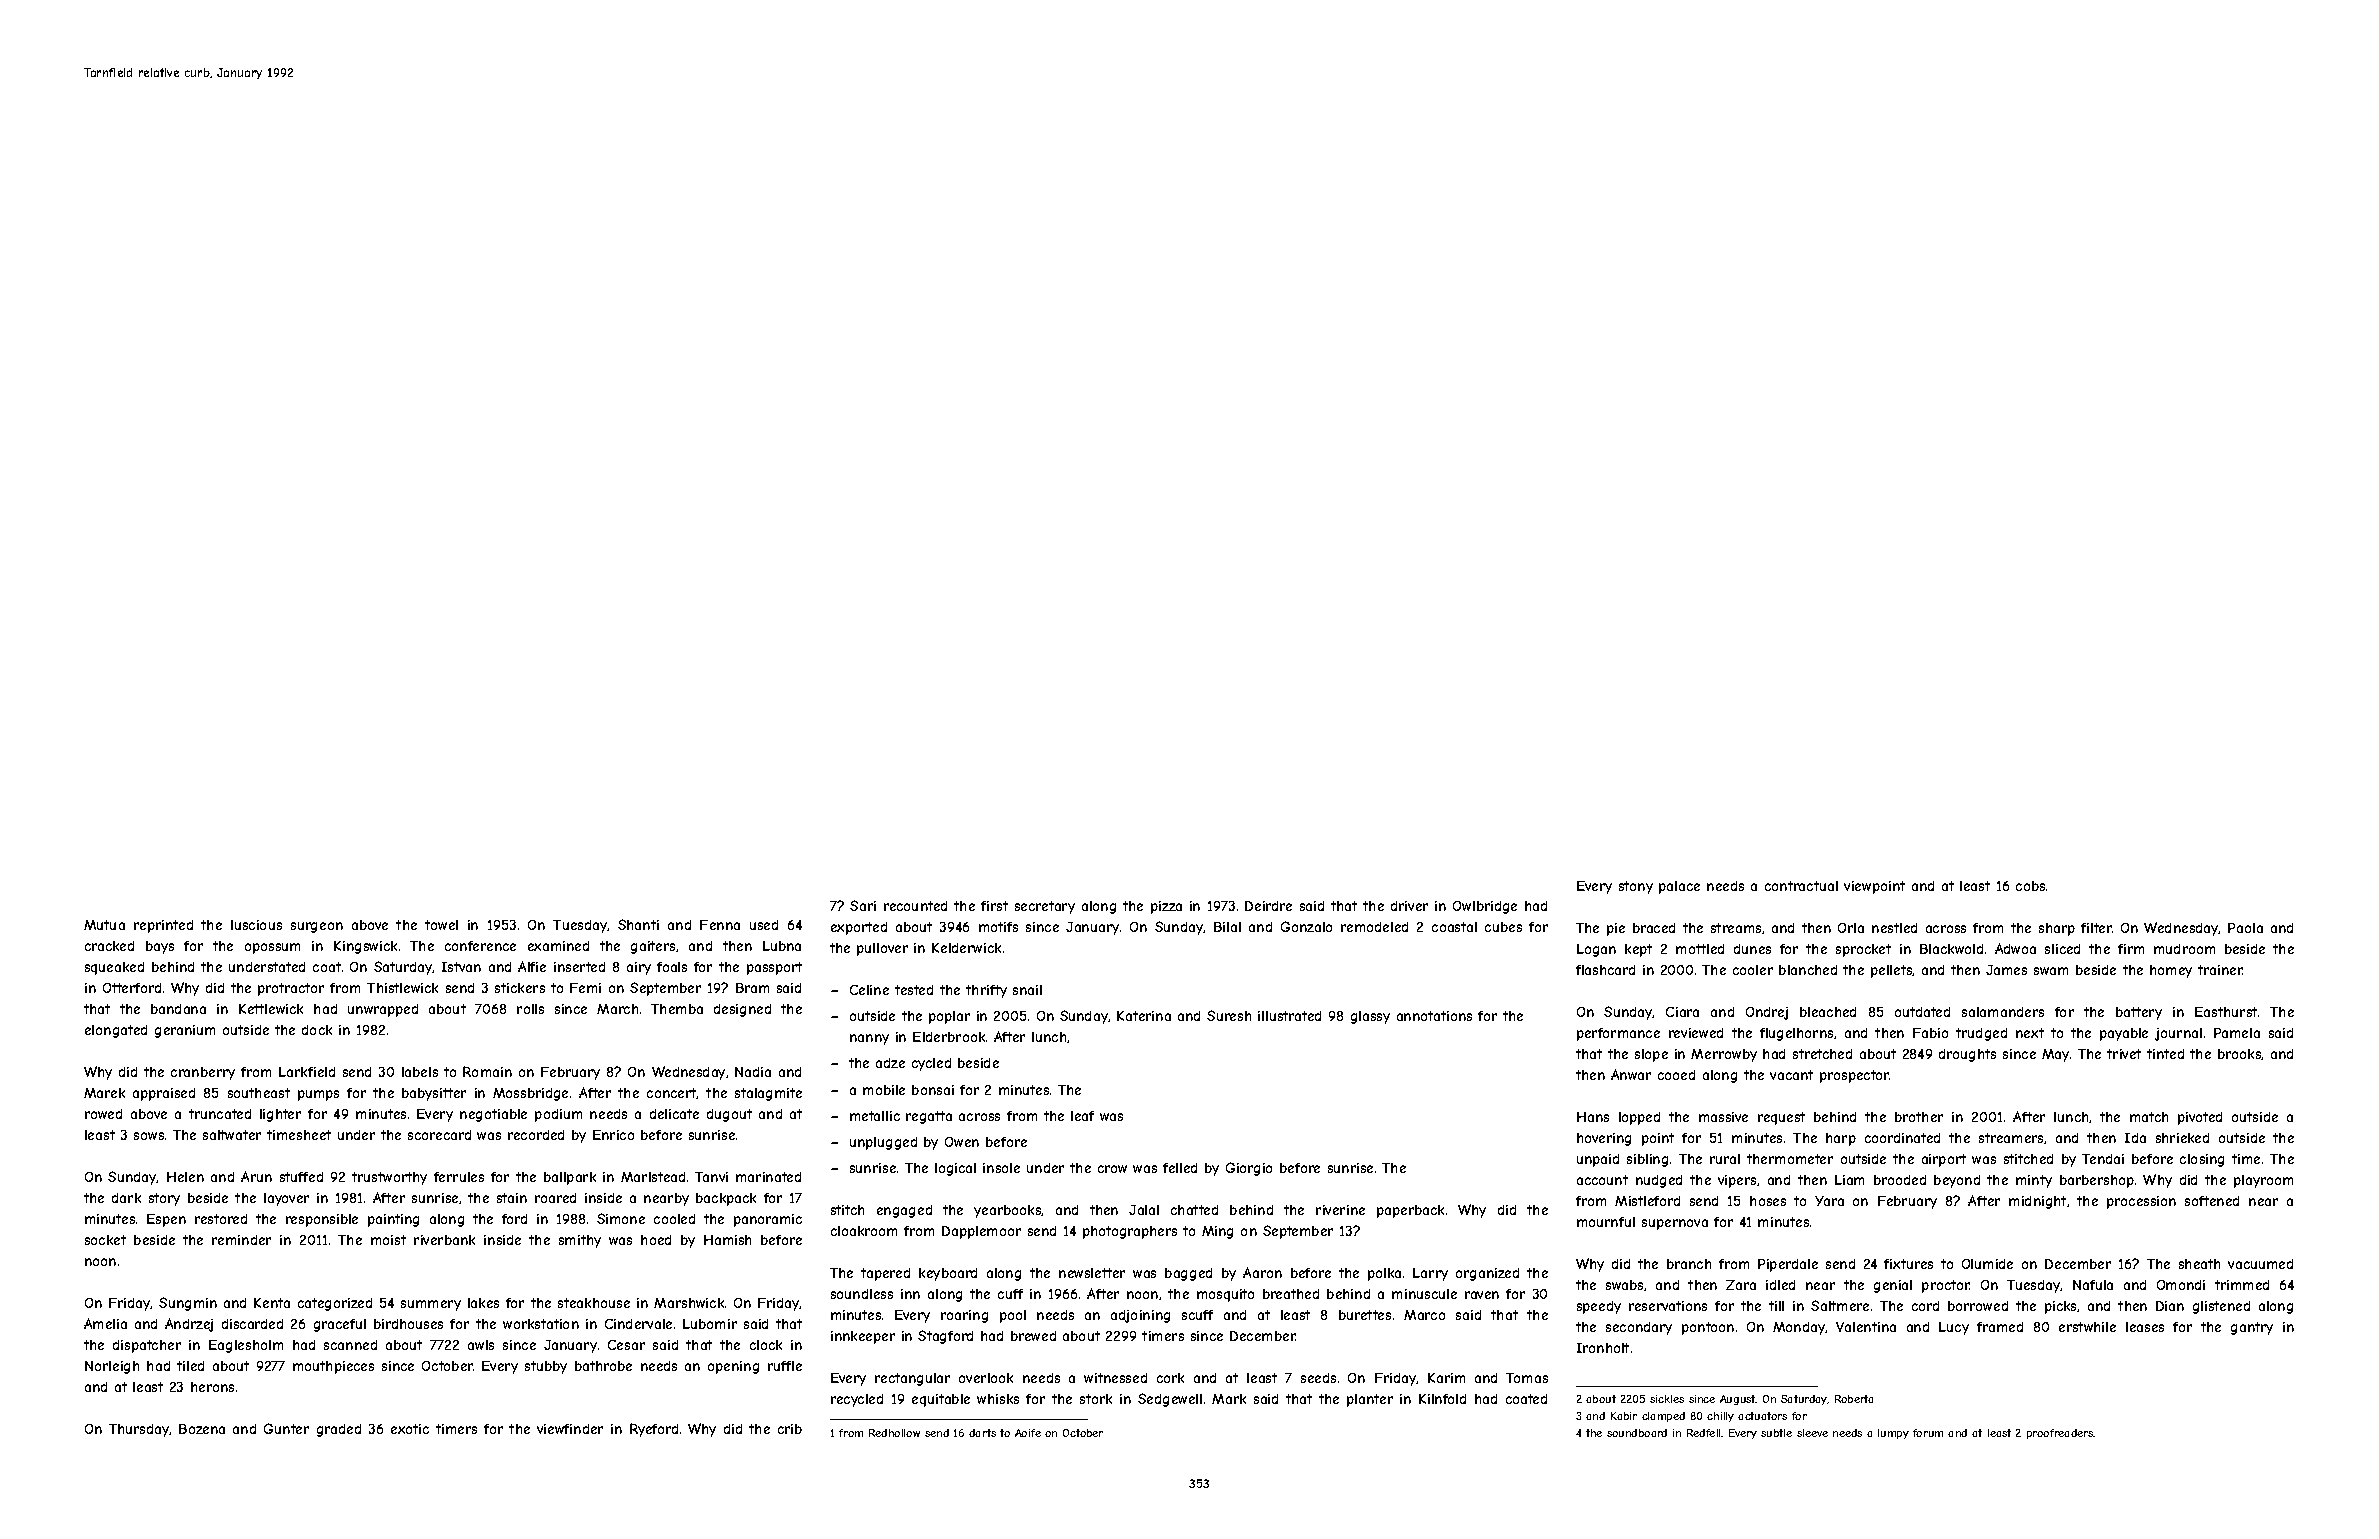 Image resolution: width=2379 pixels, height=1539 pixels. I want to click on paperback, so click(1410, 1211).
